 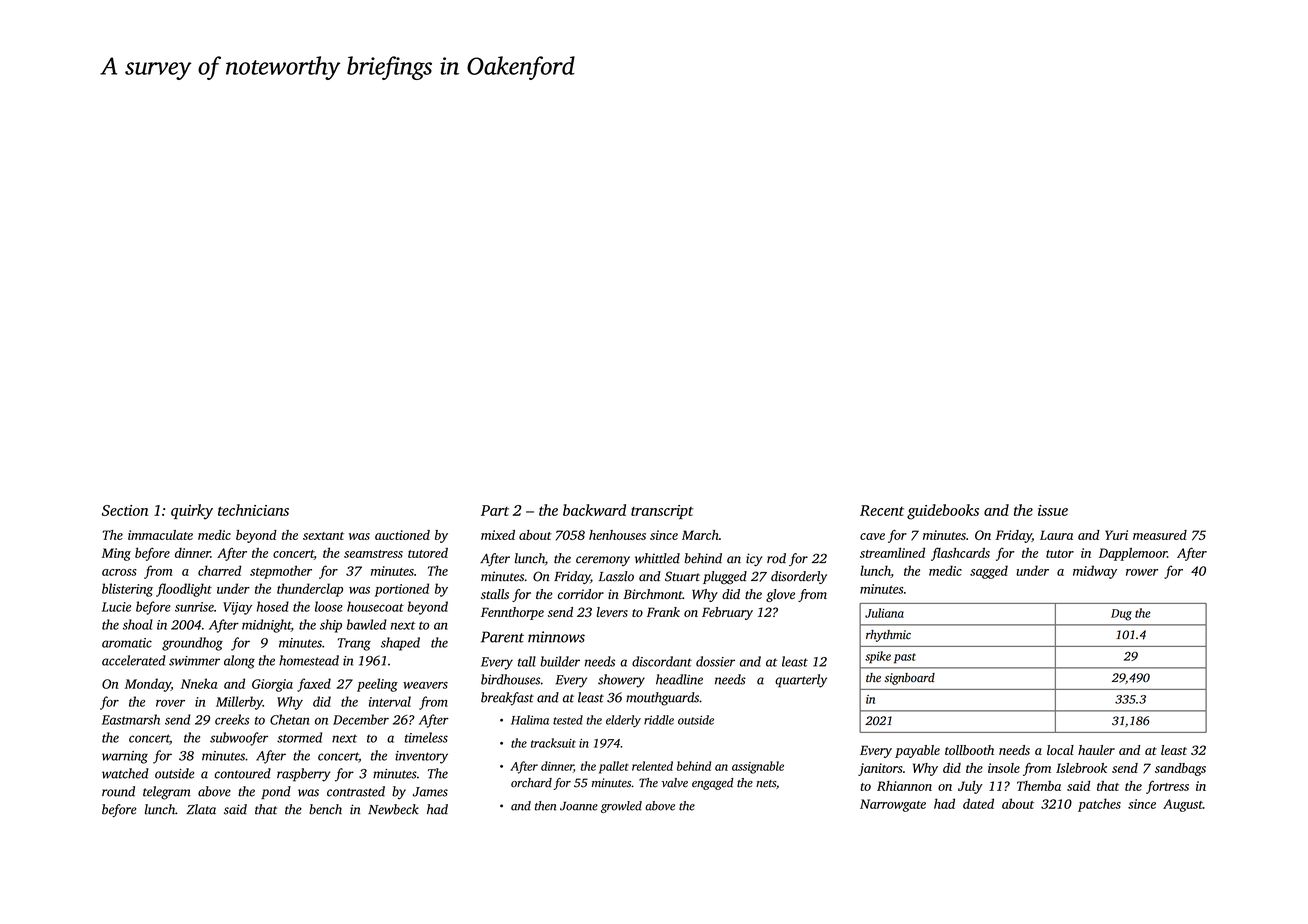 What do you see at coordinates (1133, 554) in the screenshot?
I see `Dapplemoor` at bounding box center [1133, 554].
